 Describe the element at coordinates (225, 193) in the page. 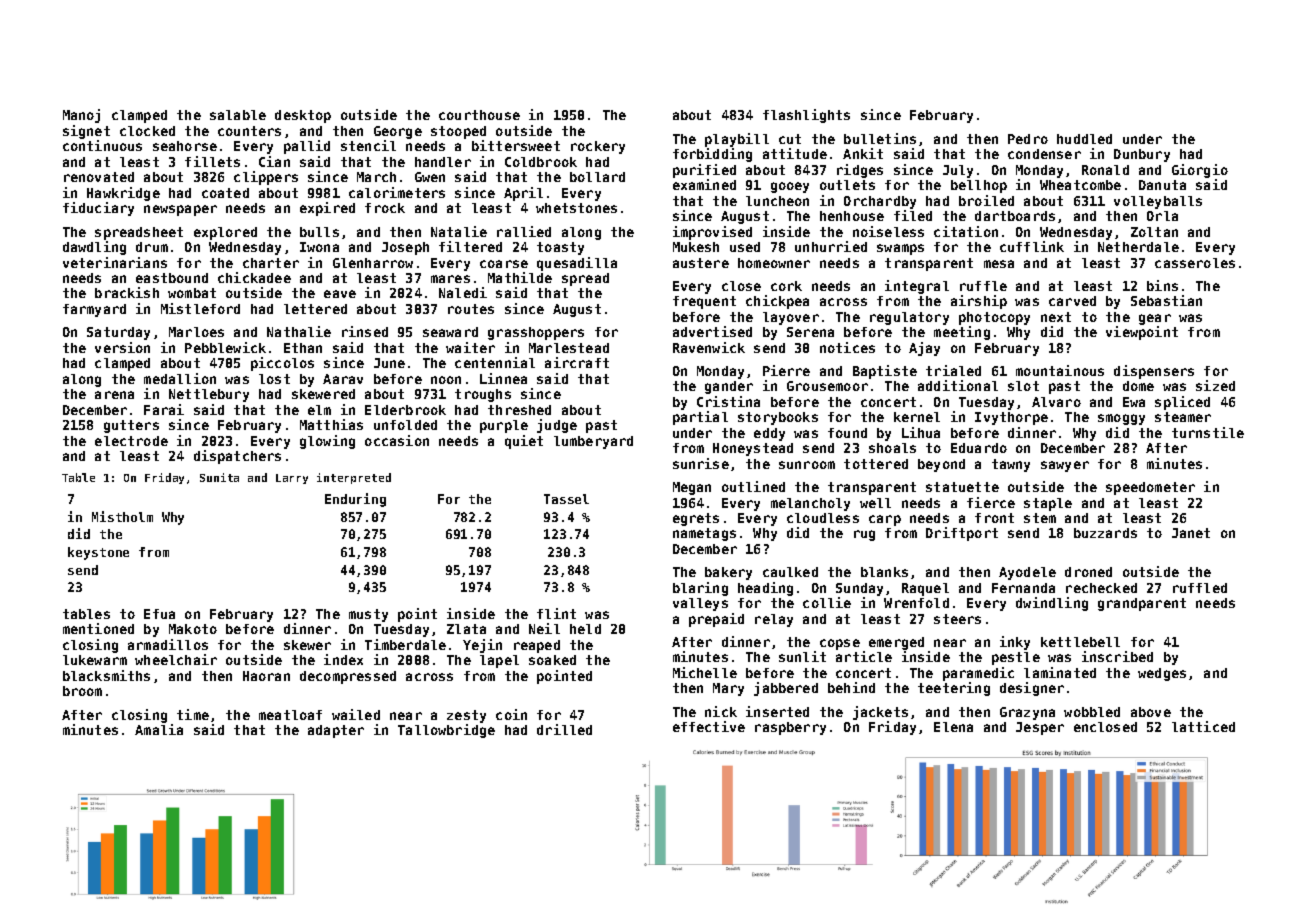

I see `coated` at that location.
